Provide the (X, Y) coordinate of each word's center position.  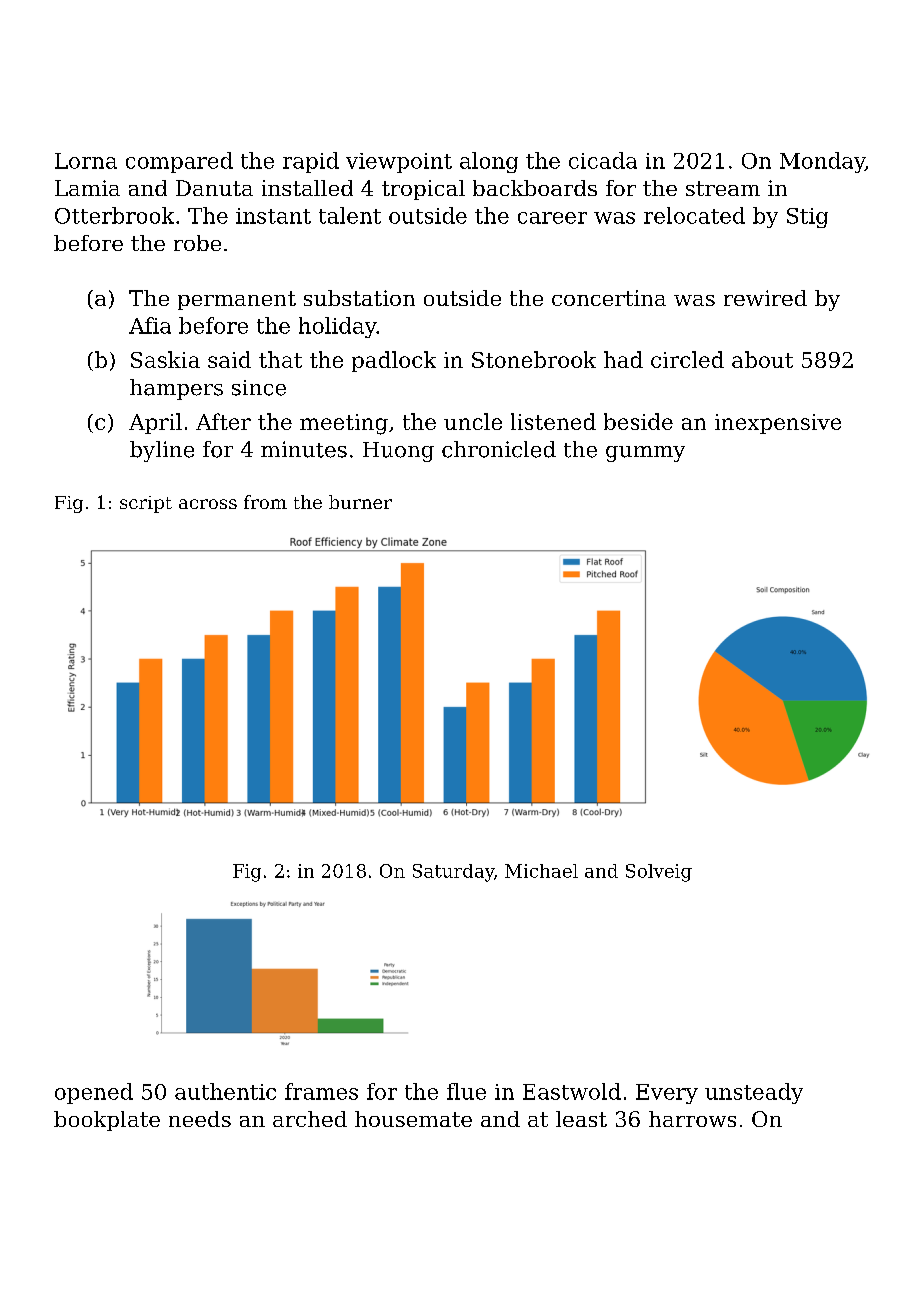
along (489, 162)
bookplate (107, 1121)
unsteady (754, 1093)
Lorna (86, 161)
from (265, 502)
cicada (603, 160)
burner (360, 502)
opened (94, 1093)
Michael (541, 871)
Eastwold (572, 1091)
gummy (645, 454)
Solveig (659, 873)
